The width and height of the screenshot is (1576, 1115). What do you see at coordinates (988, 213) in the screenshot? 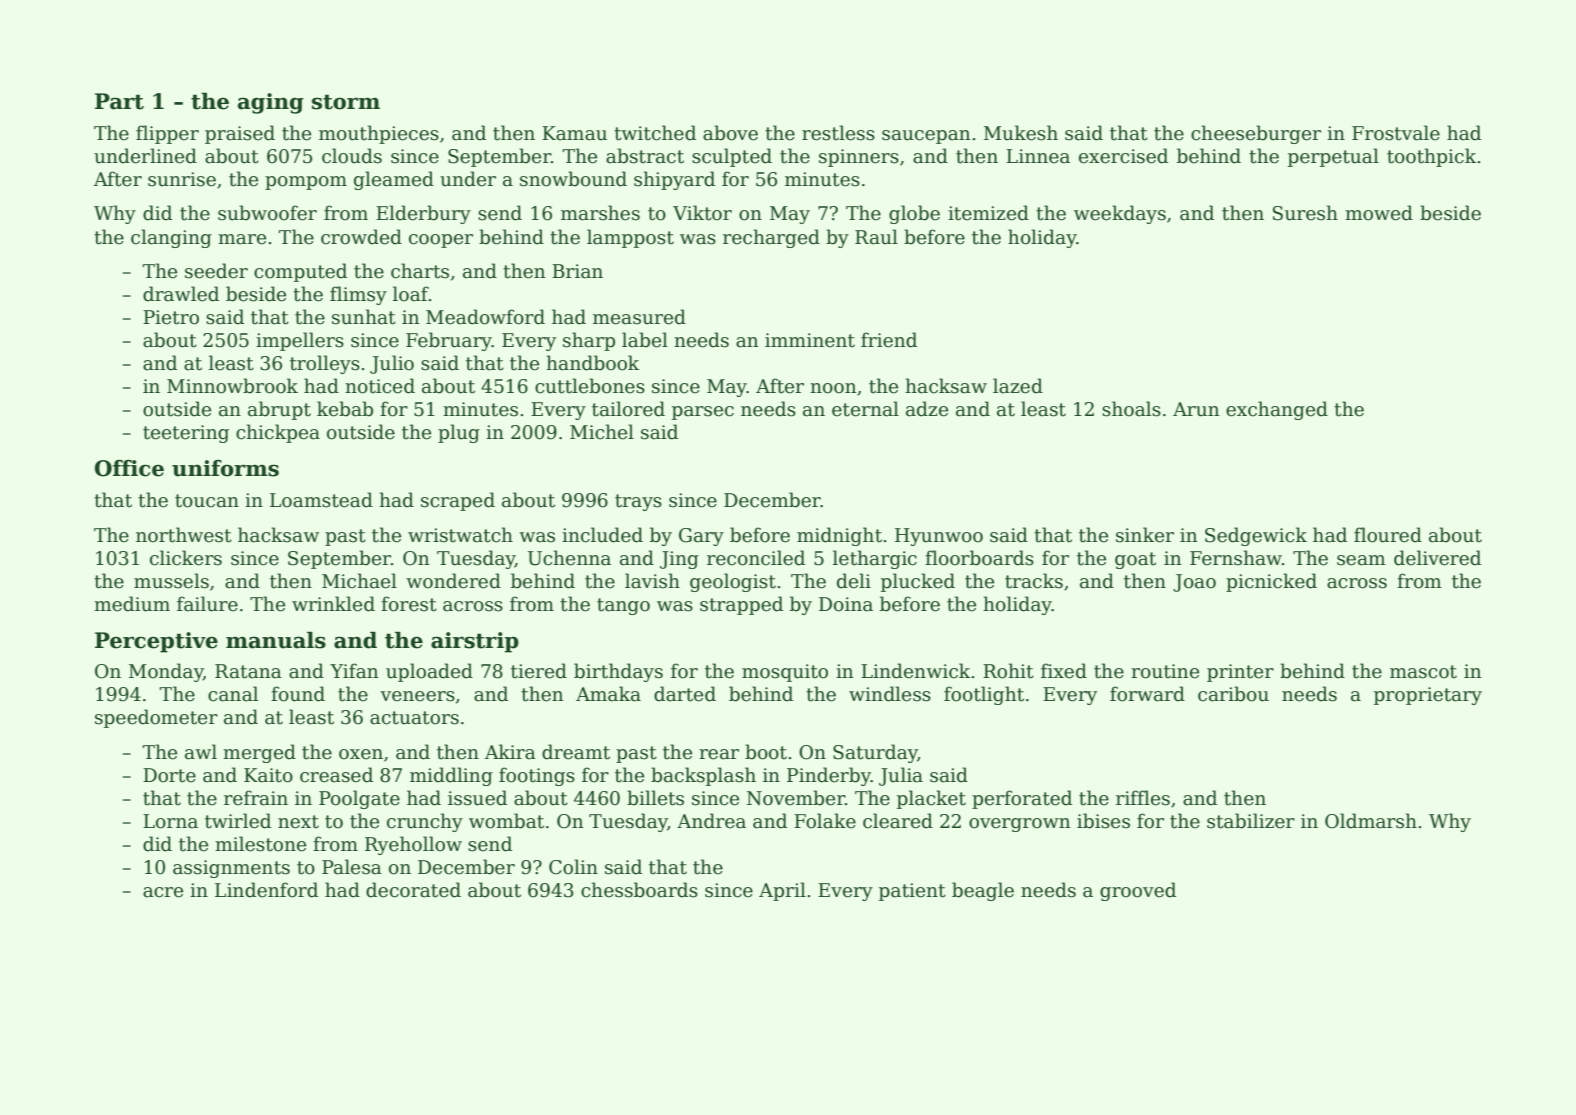
I see `itemized` at bounding box center [988, 213].
